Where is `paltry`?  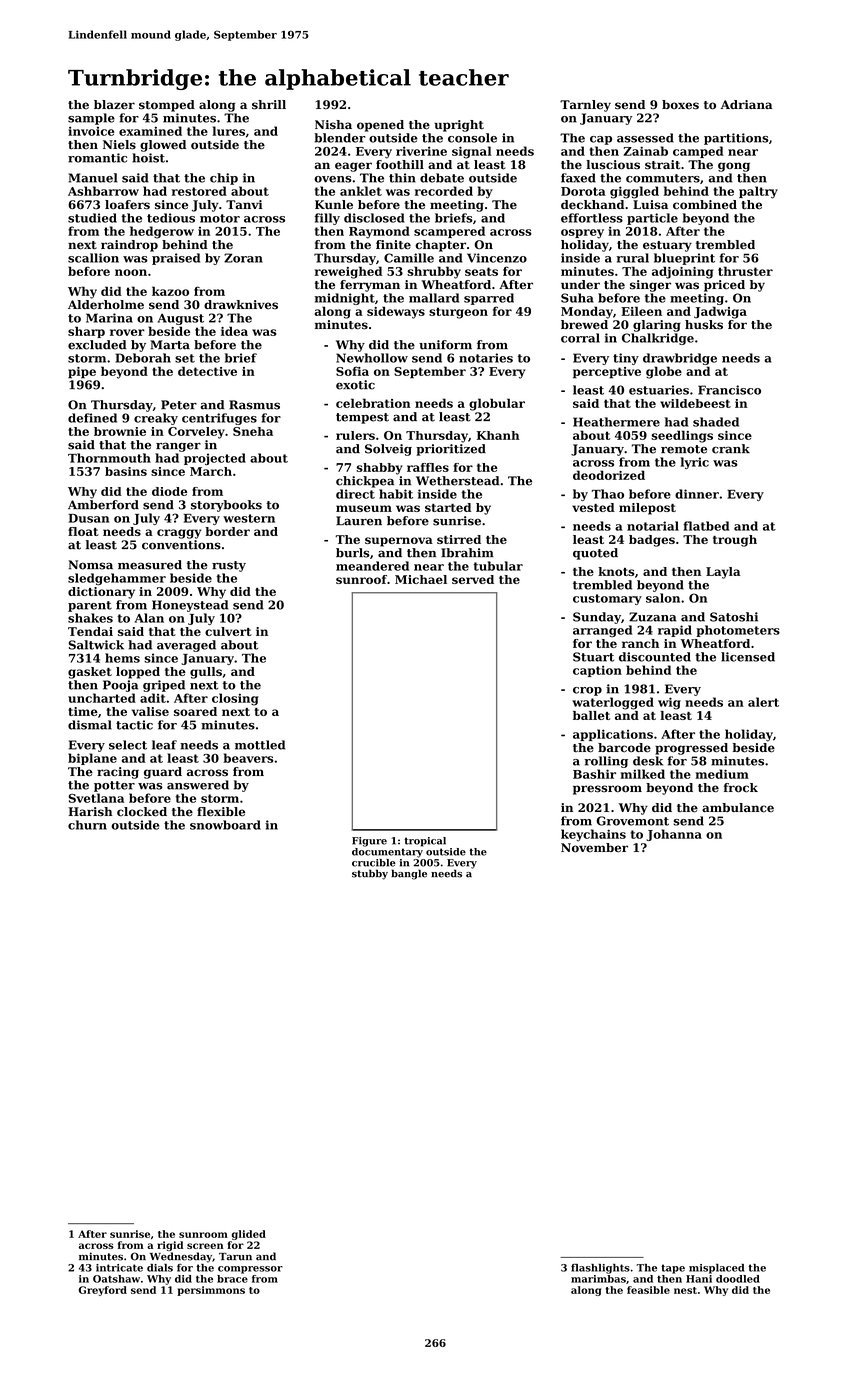 paltry is located at coordinates (758, 192).
